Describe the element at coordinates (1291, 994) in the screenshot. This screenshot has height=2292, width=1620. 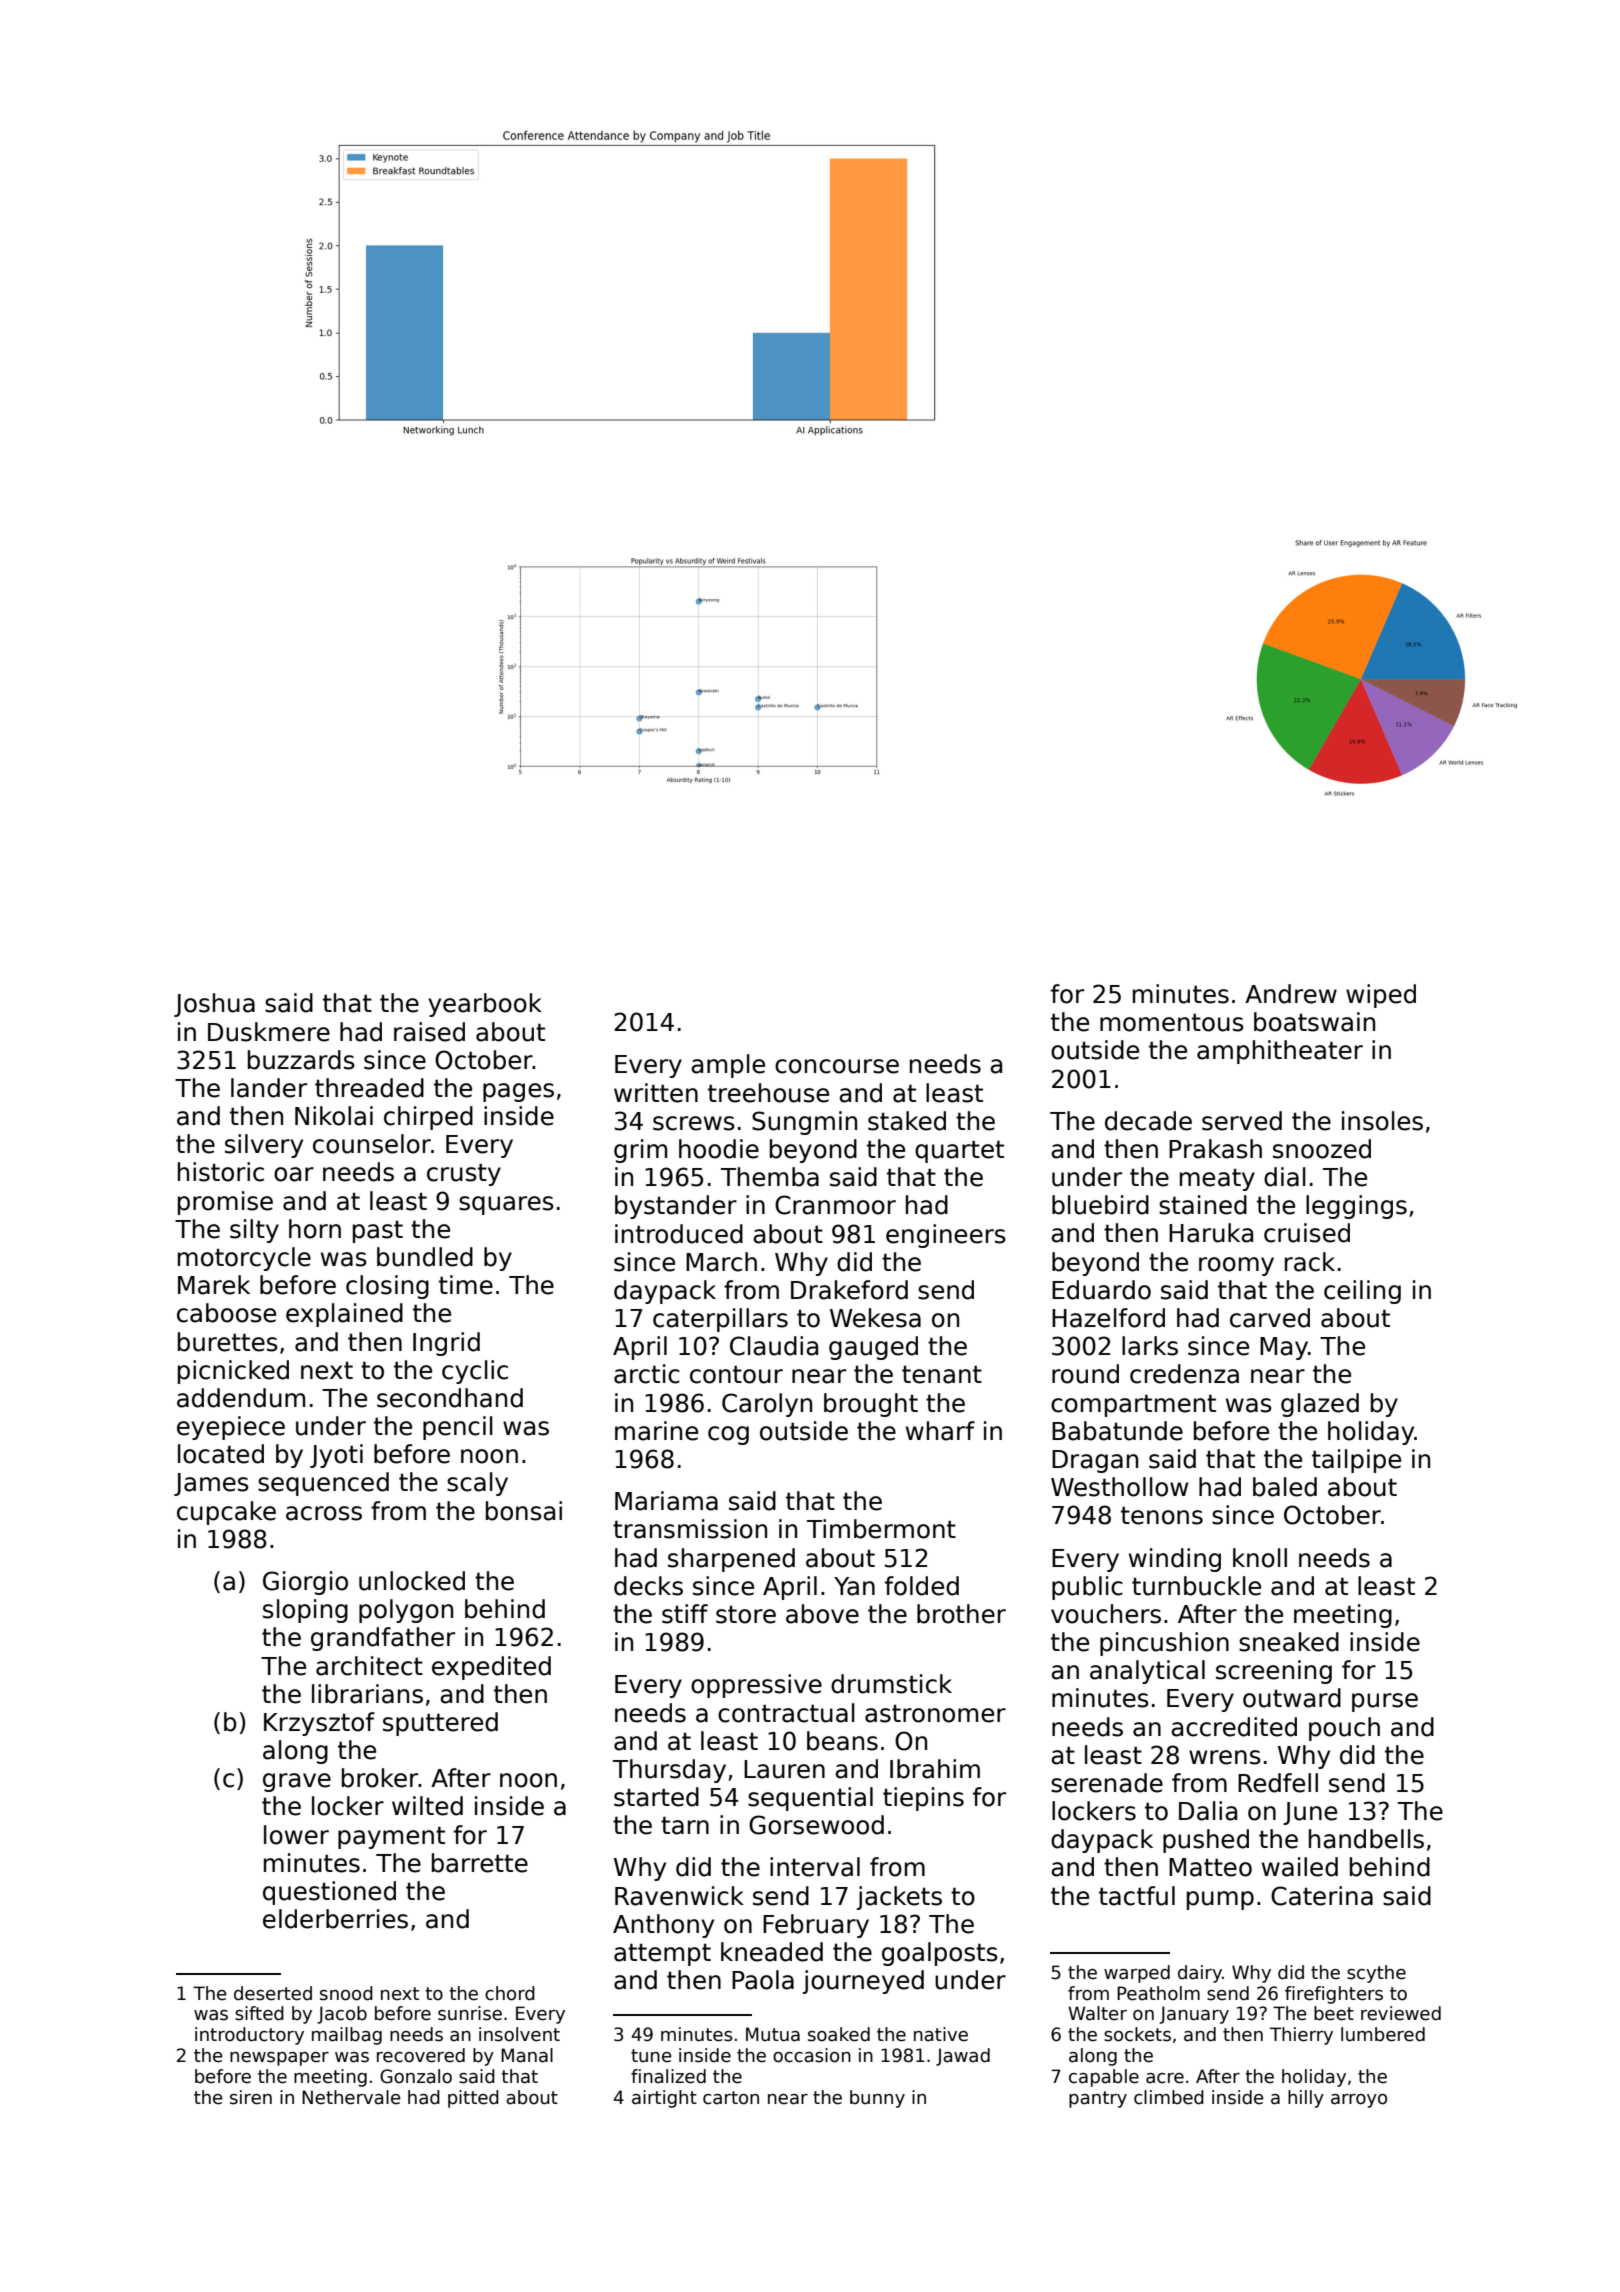
I see `Andrew` at that location.
